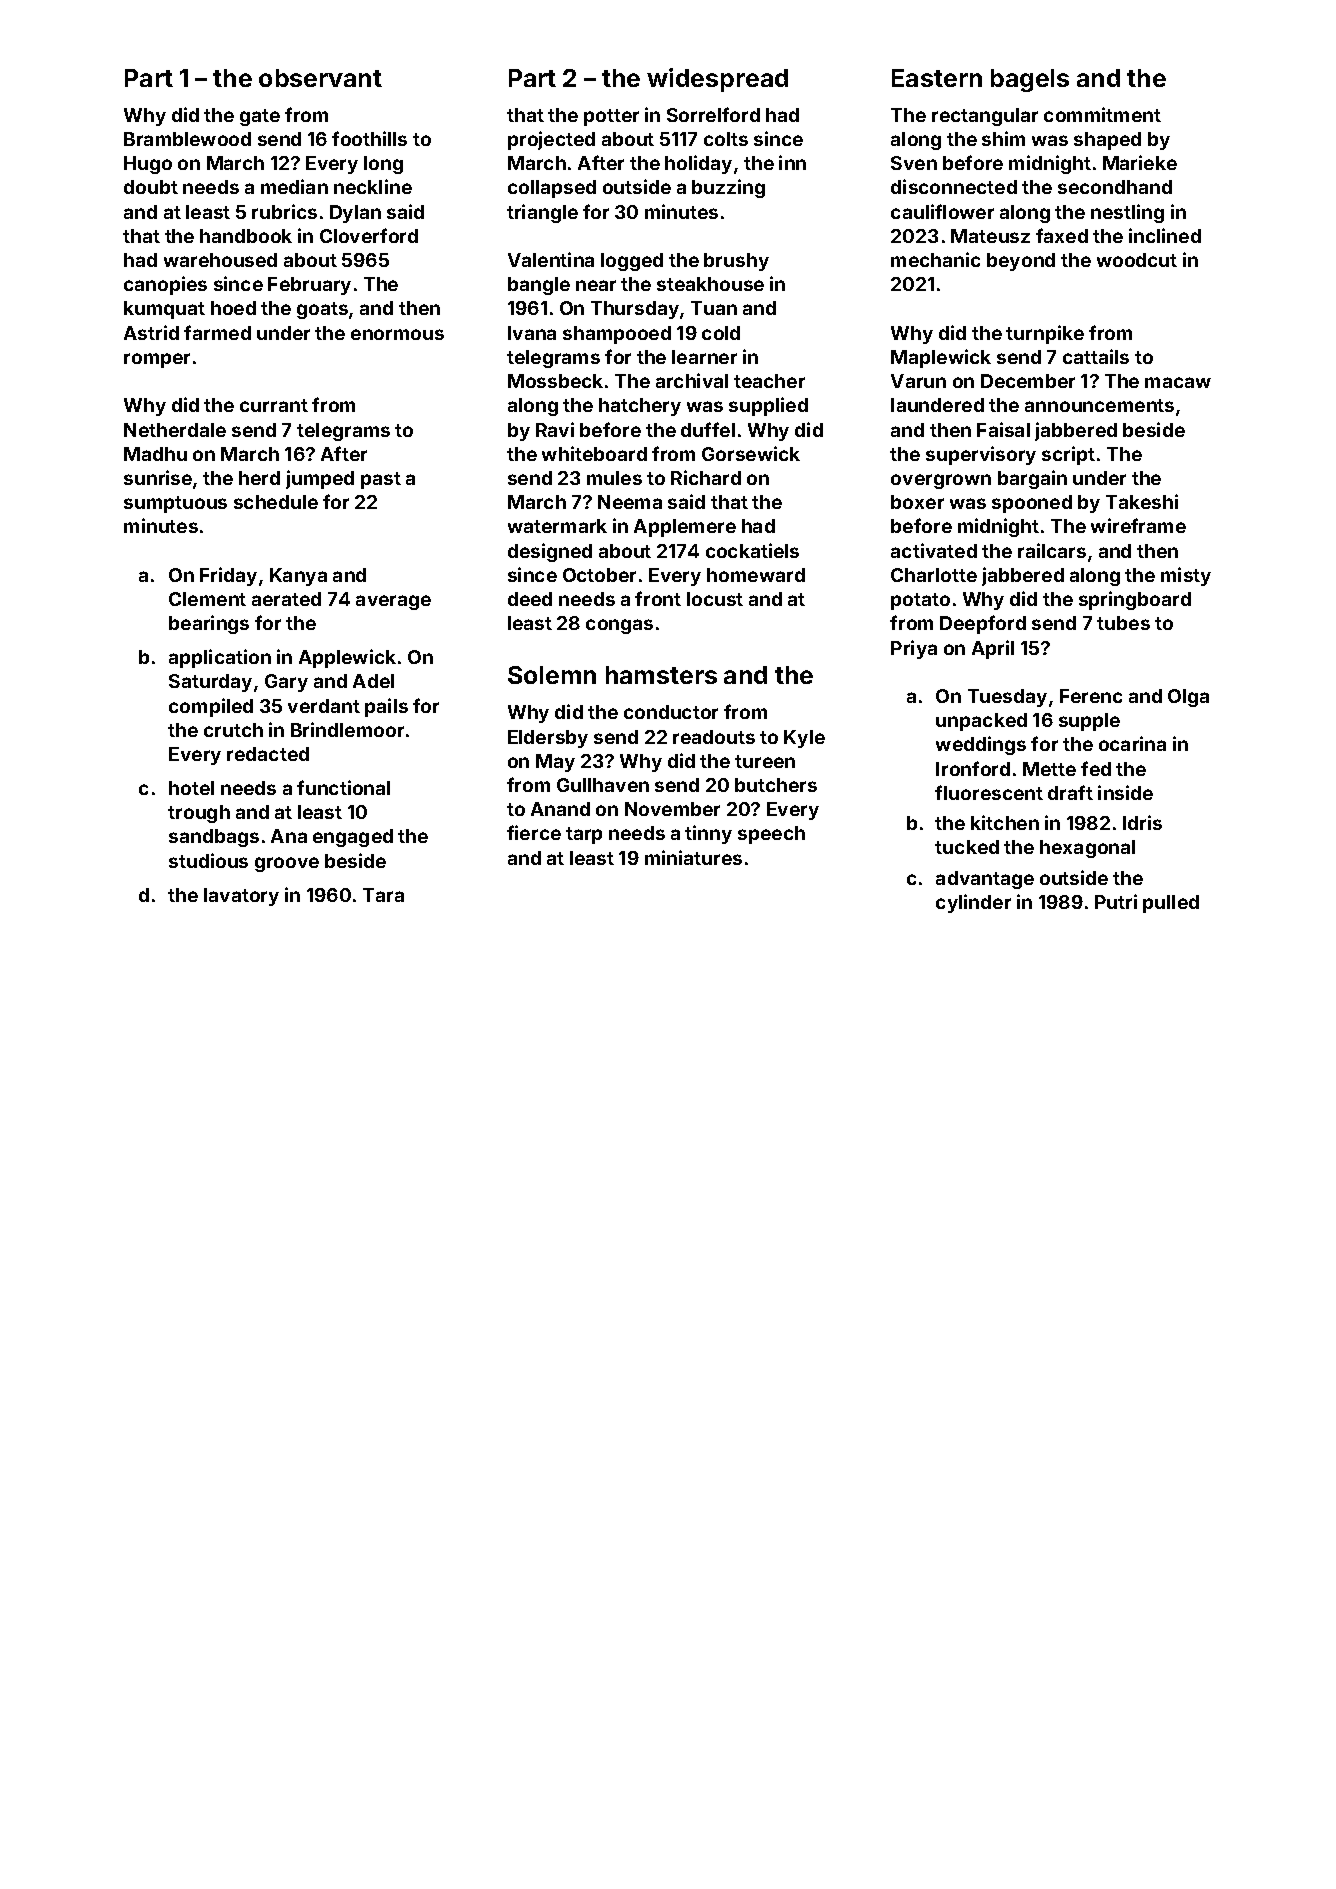 Image resolution: width=1336 pixels, height=1889 pixels. What do you see at coordinates (1032, 479) in the page?
I see `bargain` at bounding box center [1032, 479].
